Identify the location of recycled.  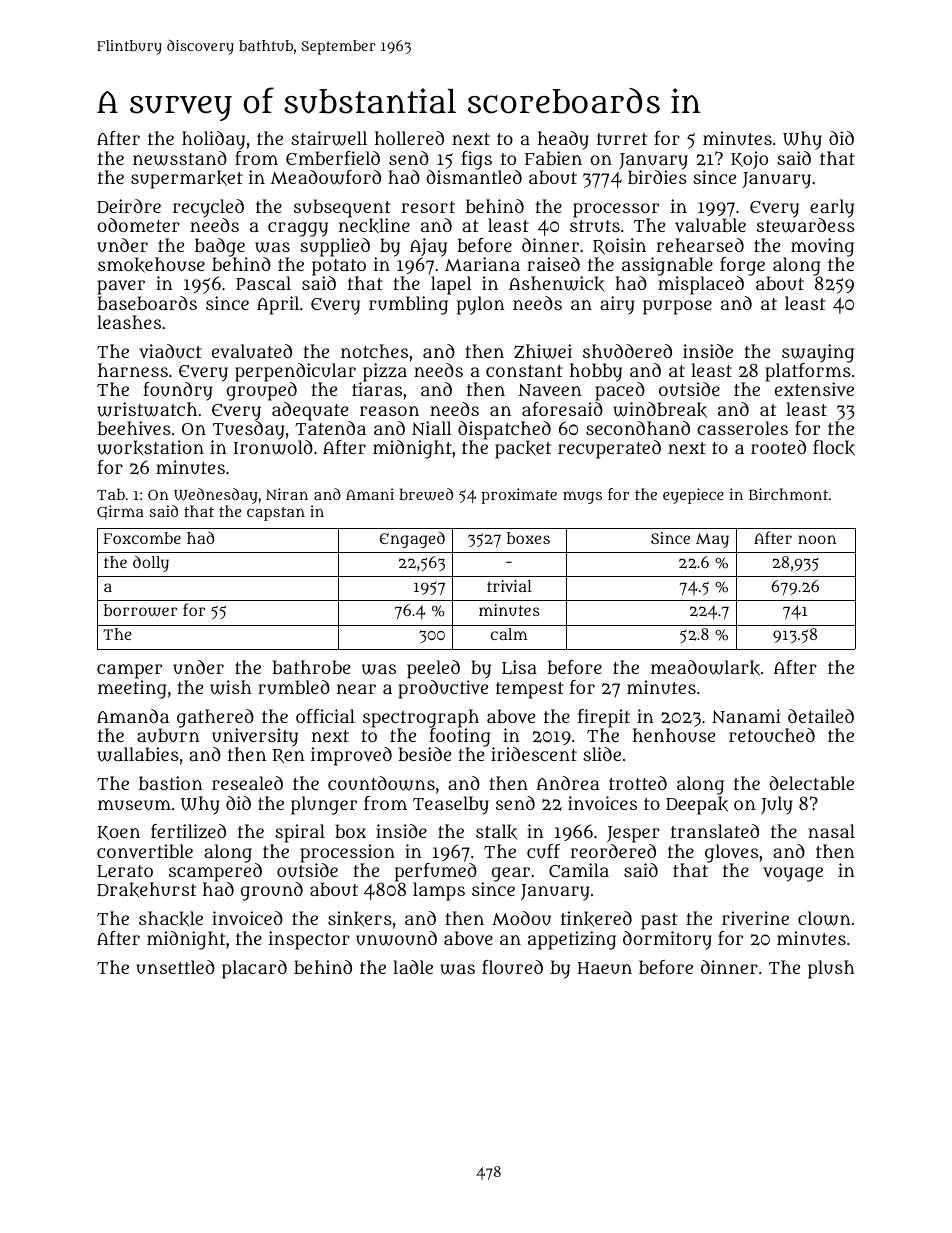
(208, 208).
